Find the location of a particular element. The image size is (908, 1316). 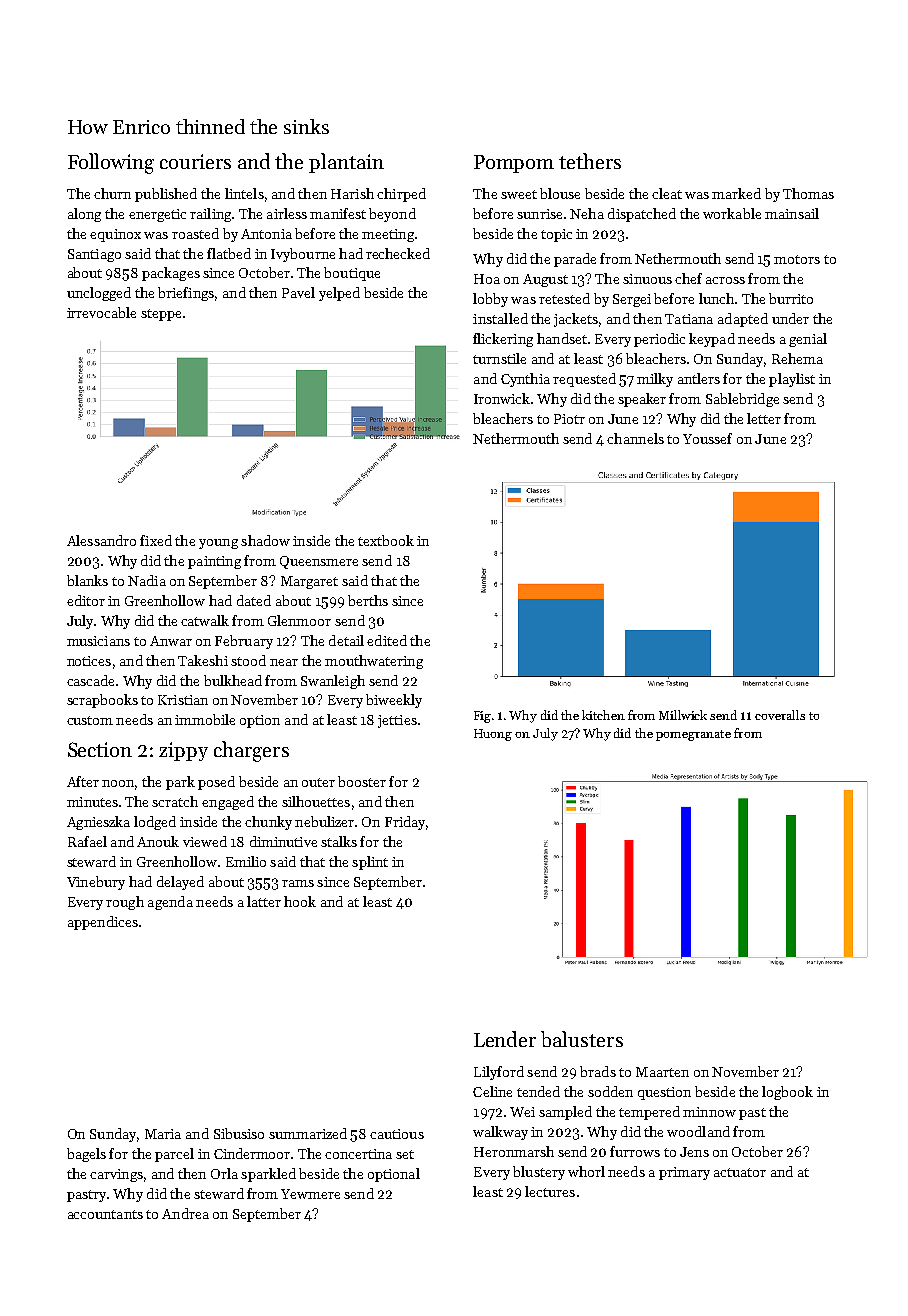

steppe is located at coordinates (161, 315).
